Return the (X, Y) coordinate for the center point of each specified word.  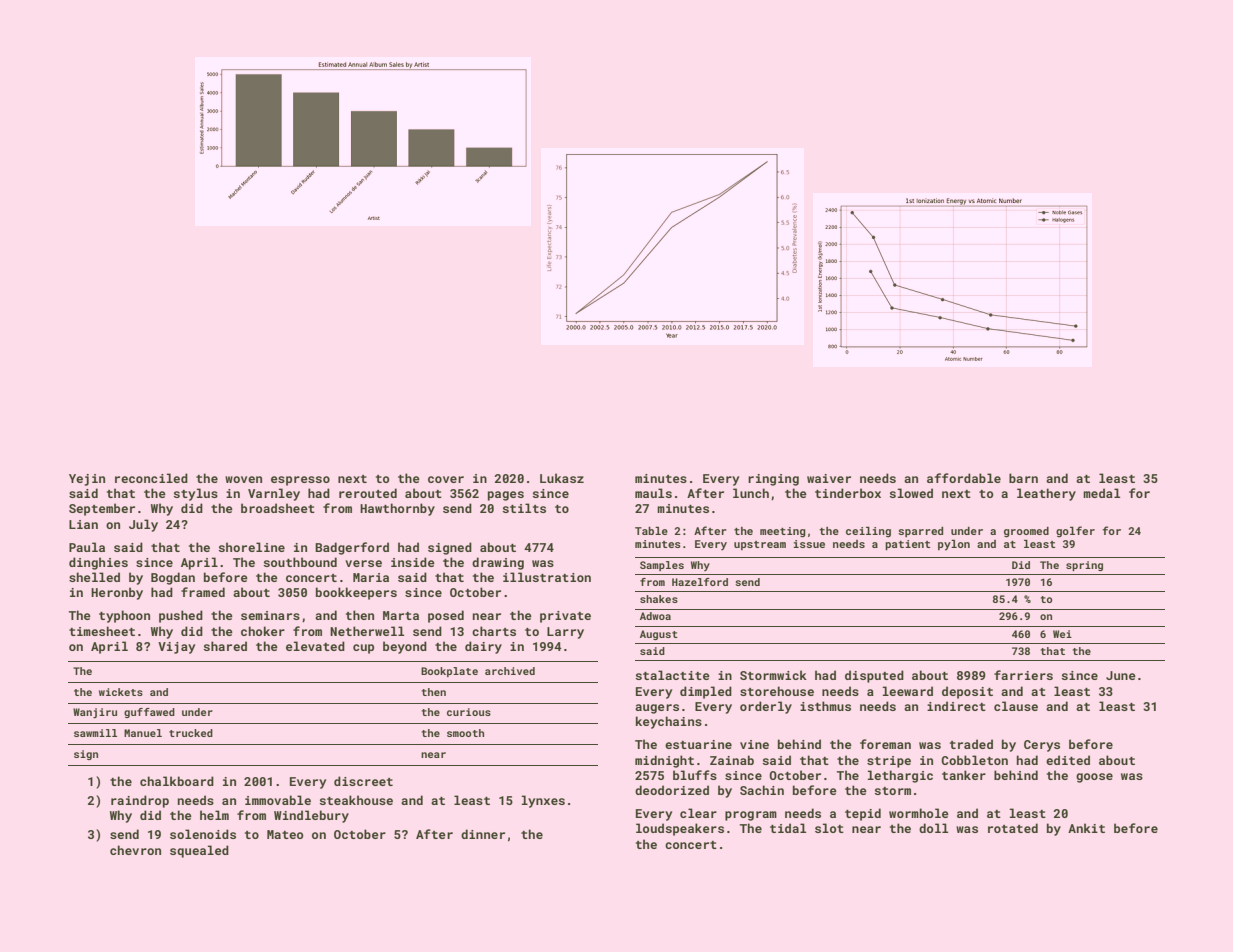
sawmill (95, 733)
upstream (760, 545)
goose (1094, 778)
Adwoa (655, 616)
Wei (1062, 634)
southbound (300, 562)
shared (225, 646)
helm (214, 815)
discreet (363, 781)
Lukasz (562, 478)
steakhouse (356, 800)
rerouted (368, 493)
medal (1101, 493)
